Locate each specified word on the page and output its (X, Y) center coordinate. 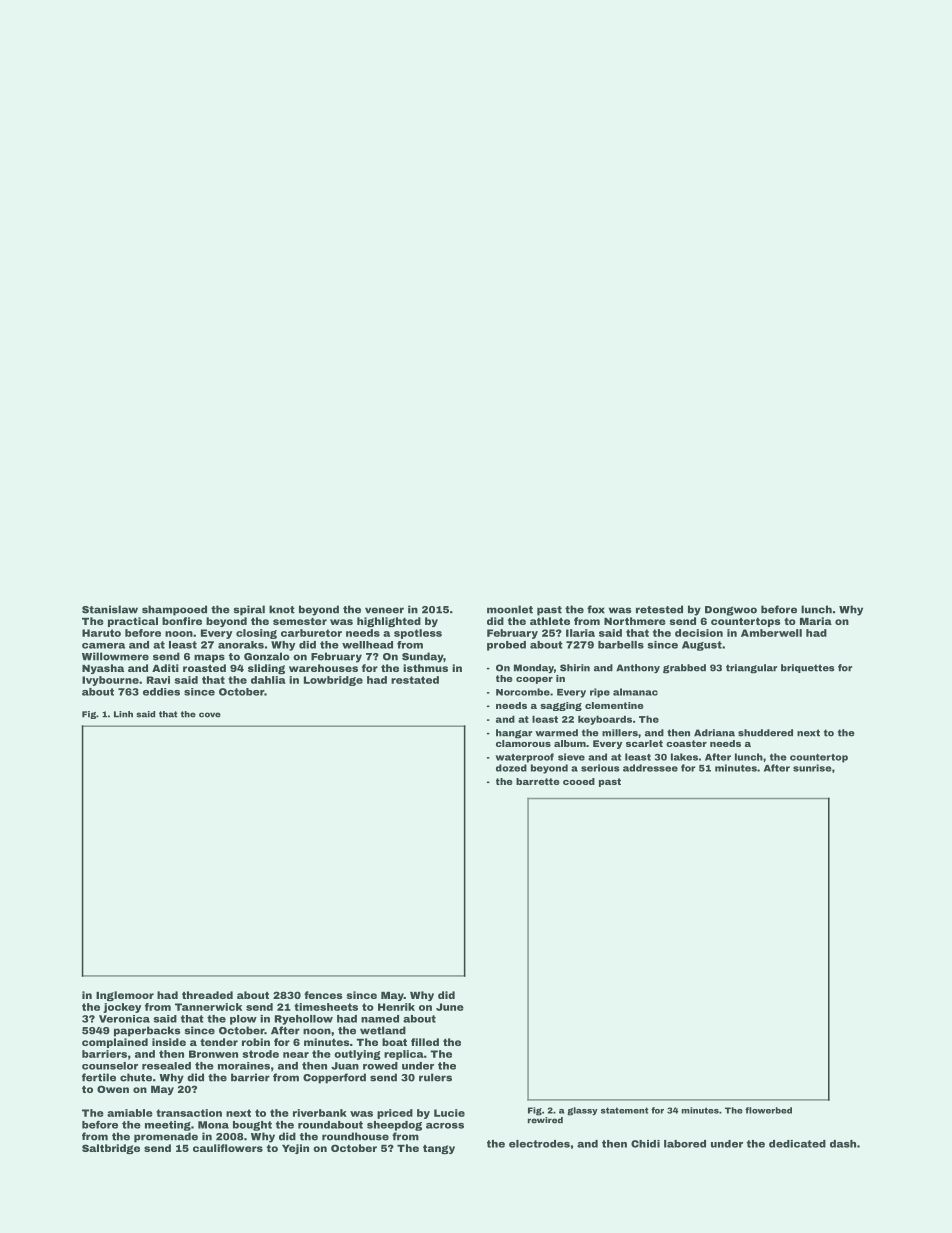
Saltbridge (111, 1149)
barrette (538, 781)
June (450, 1007)
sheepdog (394, 1126)
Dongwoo (731, 611)
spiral (249, 610)
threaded (207, 995)
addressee (650, 768)
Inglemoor (125, 996)
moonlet (510, 609)
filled (425, 1042)
